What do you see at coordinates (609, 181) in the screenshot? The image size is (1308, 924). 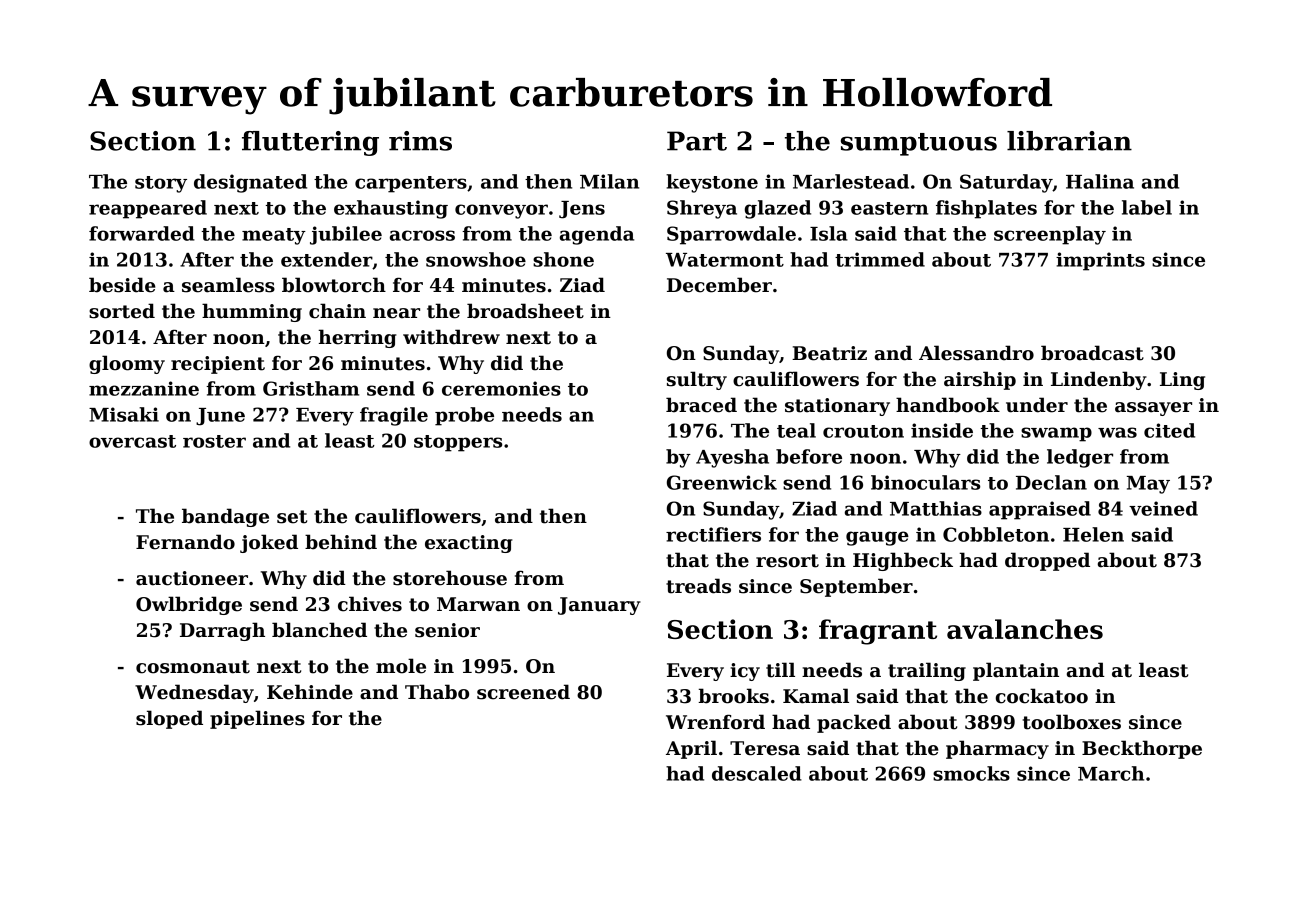 I see `Milan` at bounding box center [609, 181].
